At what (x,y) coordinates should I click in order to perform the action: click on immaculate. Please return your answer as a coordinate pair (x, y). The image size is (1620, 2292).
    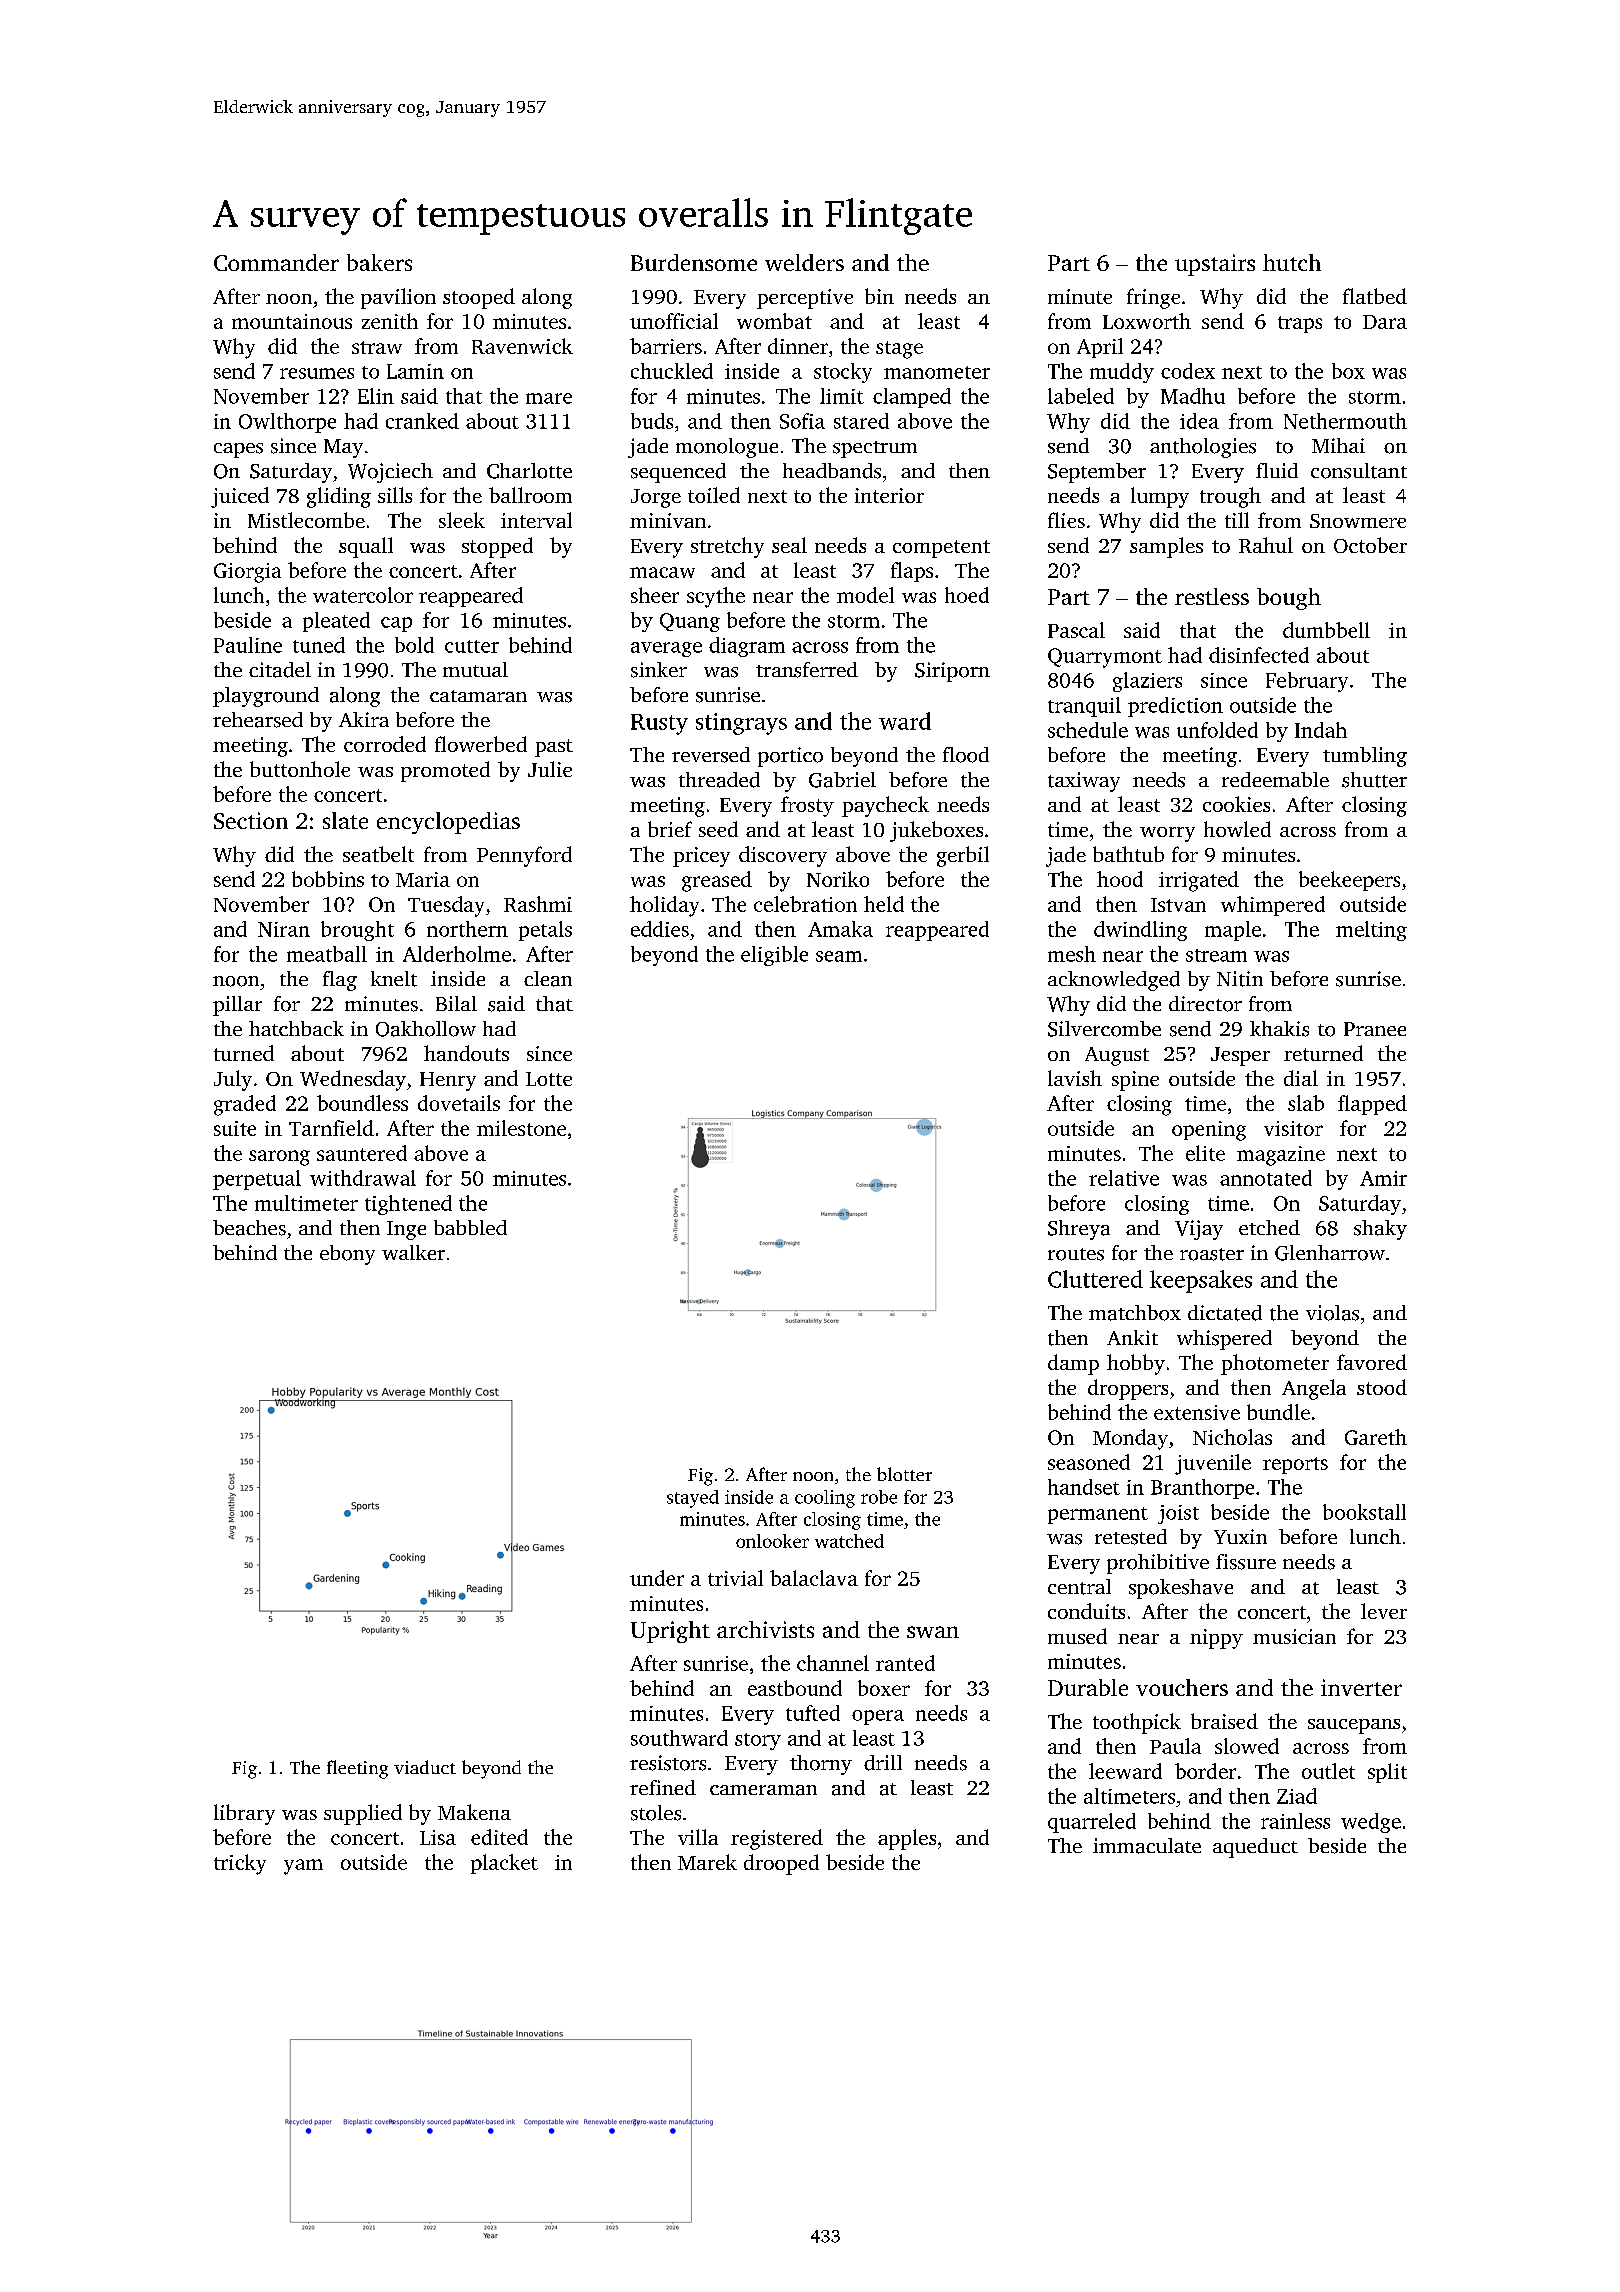
    Looking at the image, I should click on (1147, 1846).
